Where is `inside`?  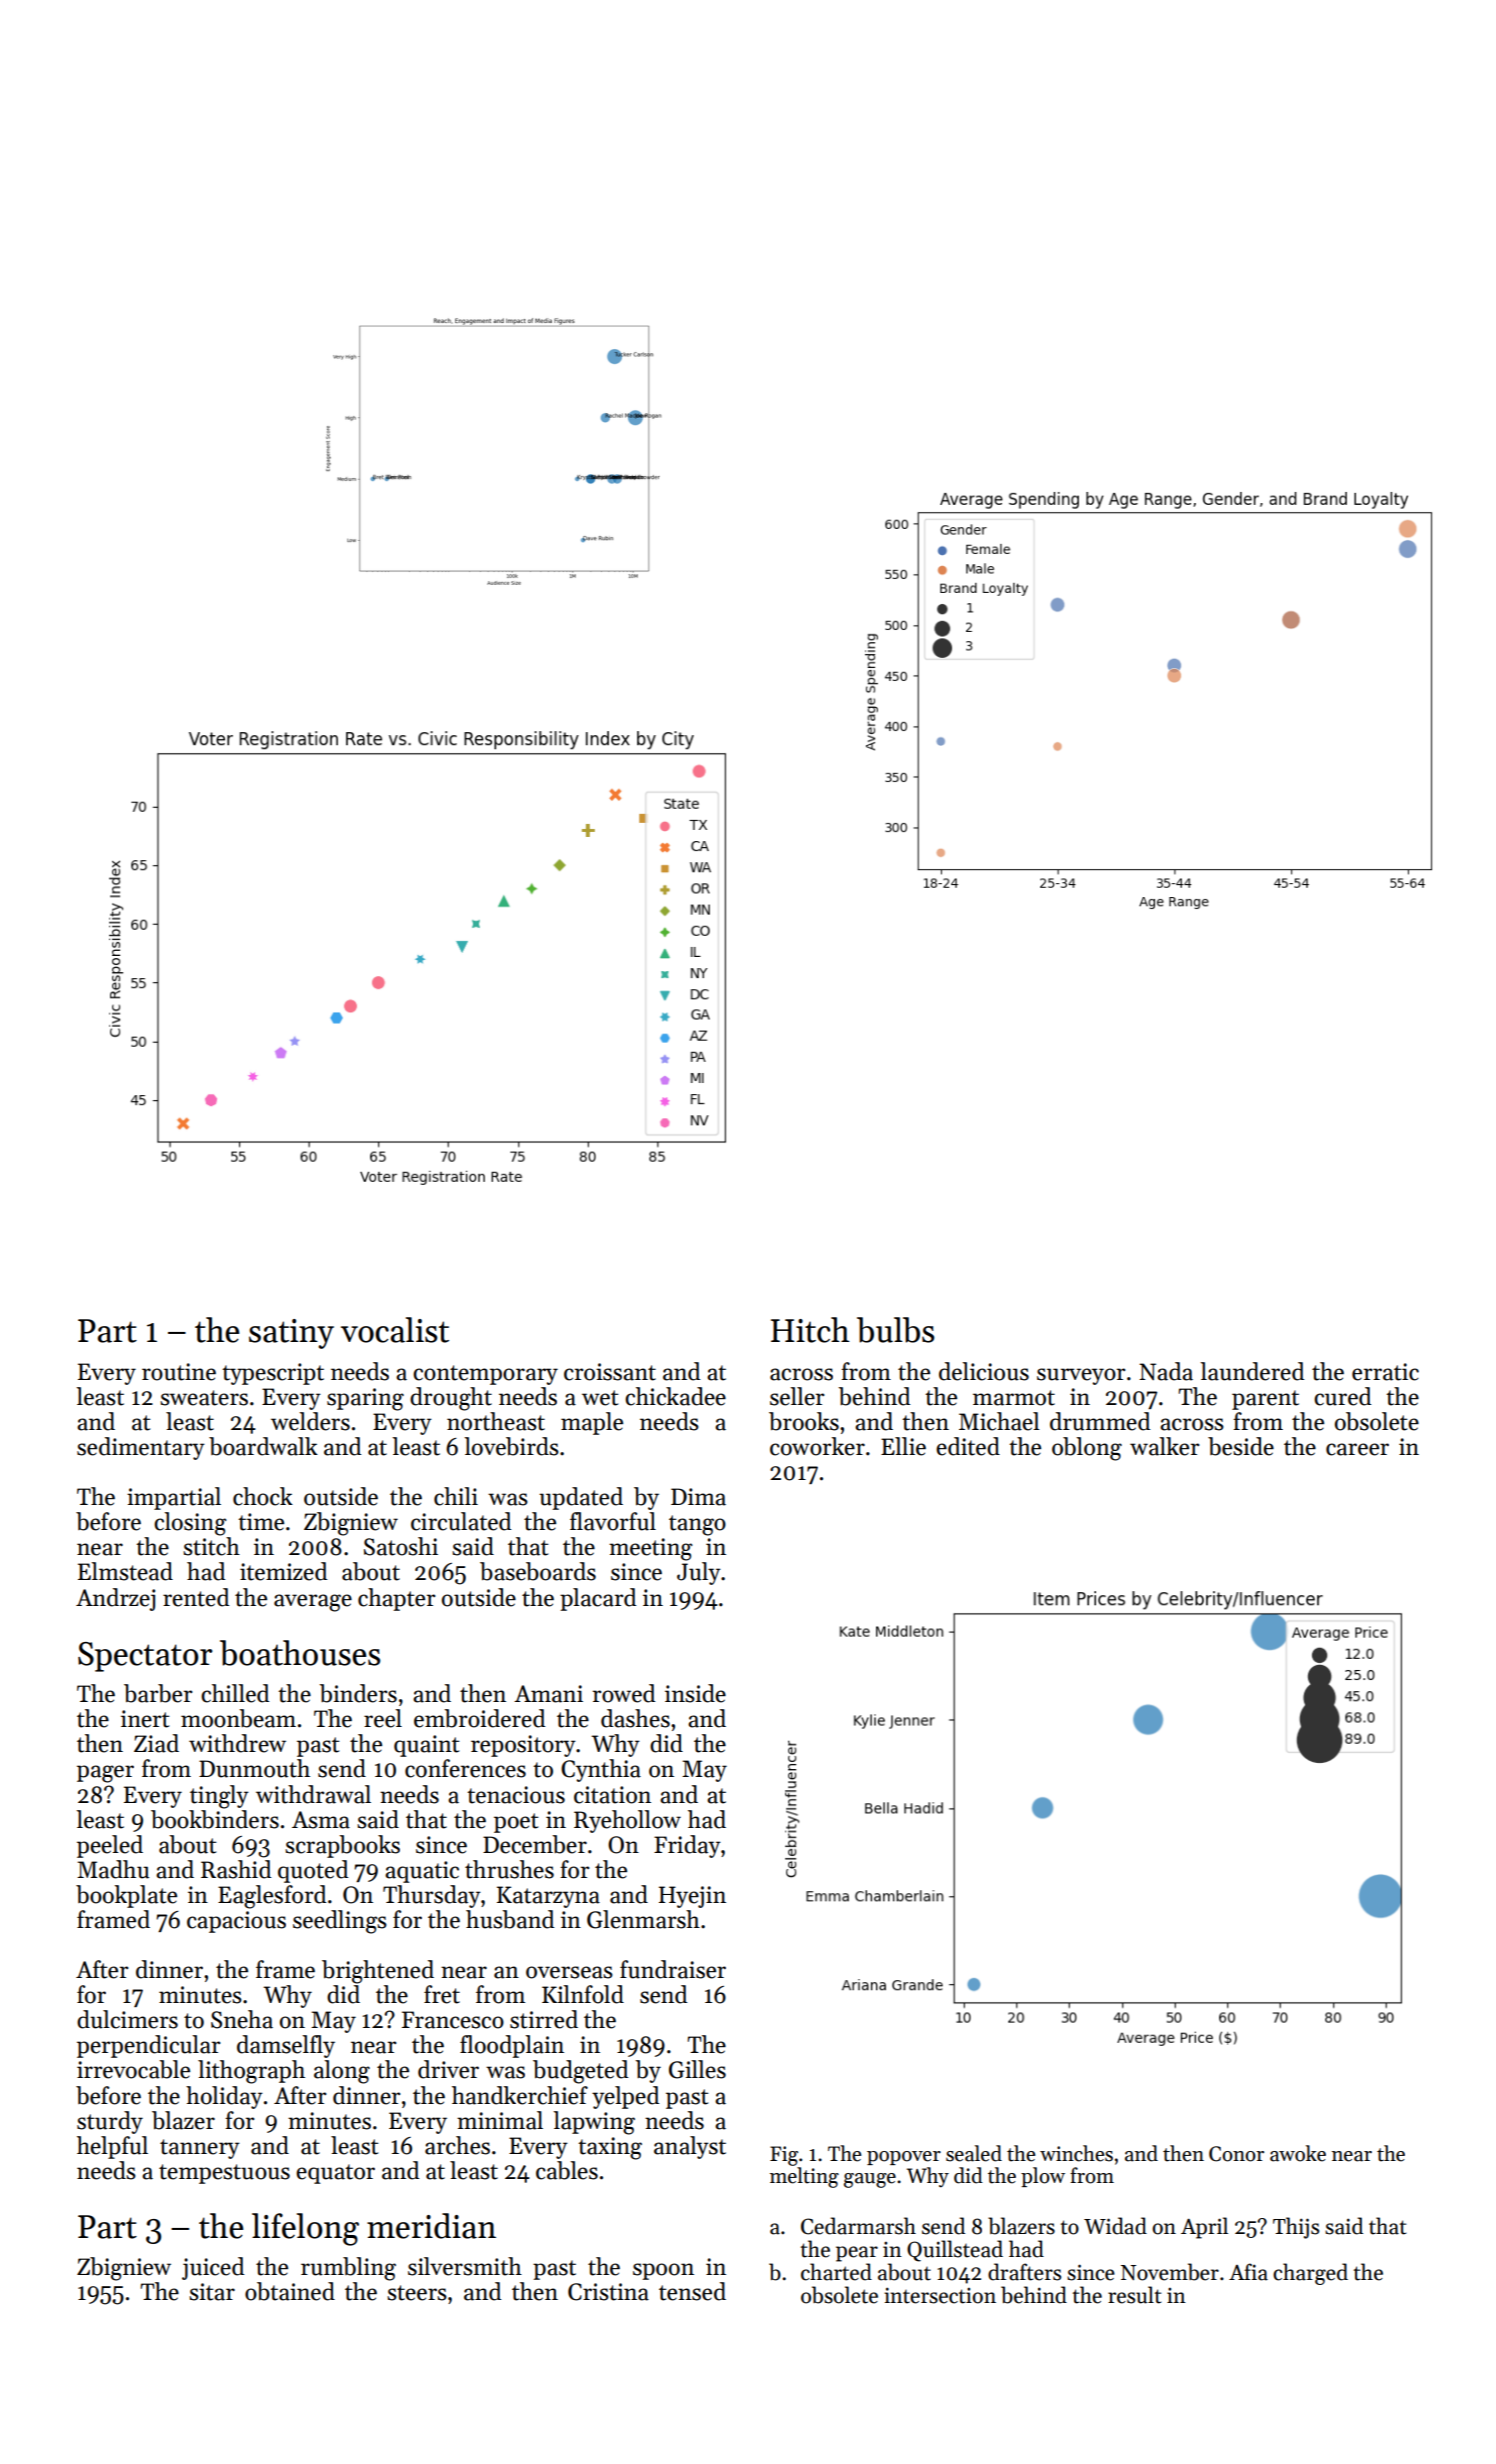
inside is located at coordinates (695, 1693).
